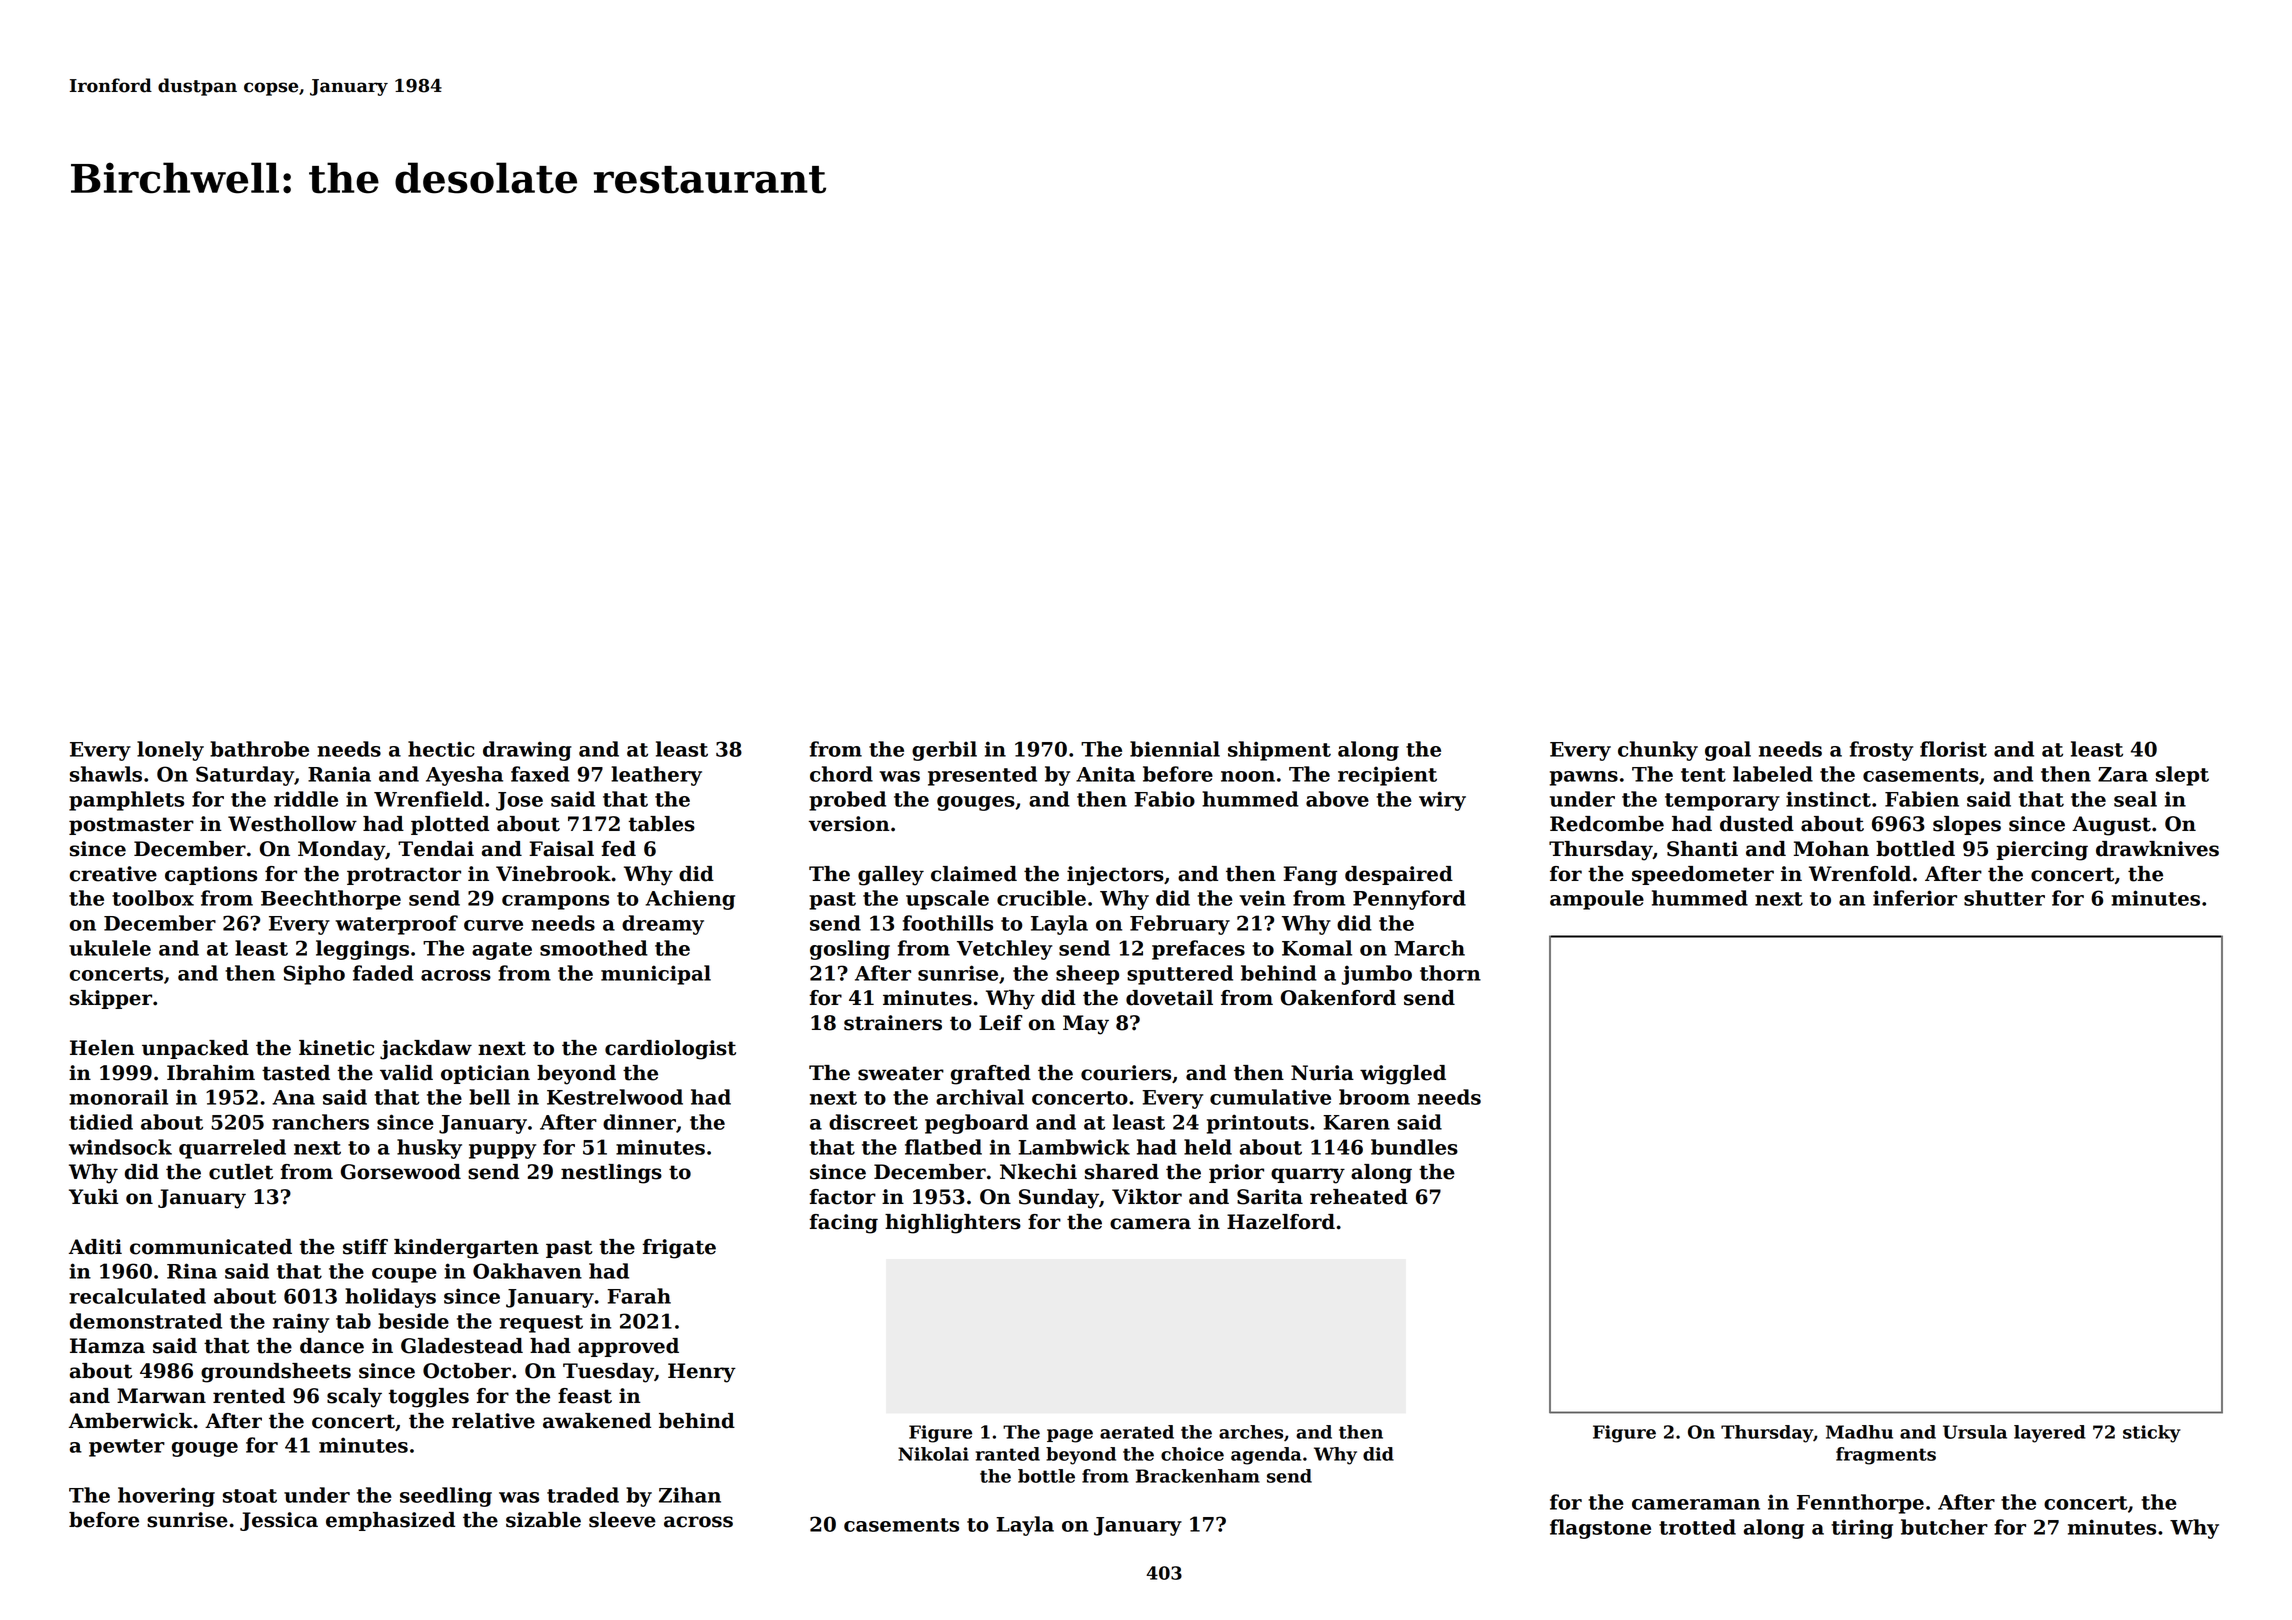 Image resolution: width=2292 pixels, height=1620 pixels. I want to click on slept, so click(2182, 776).
